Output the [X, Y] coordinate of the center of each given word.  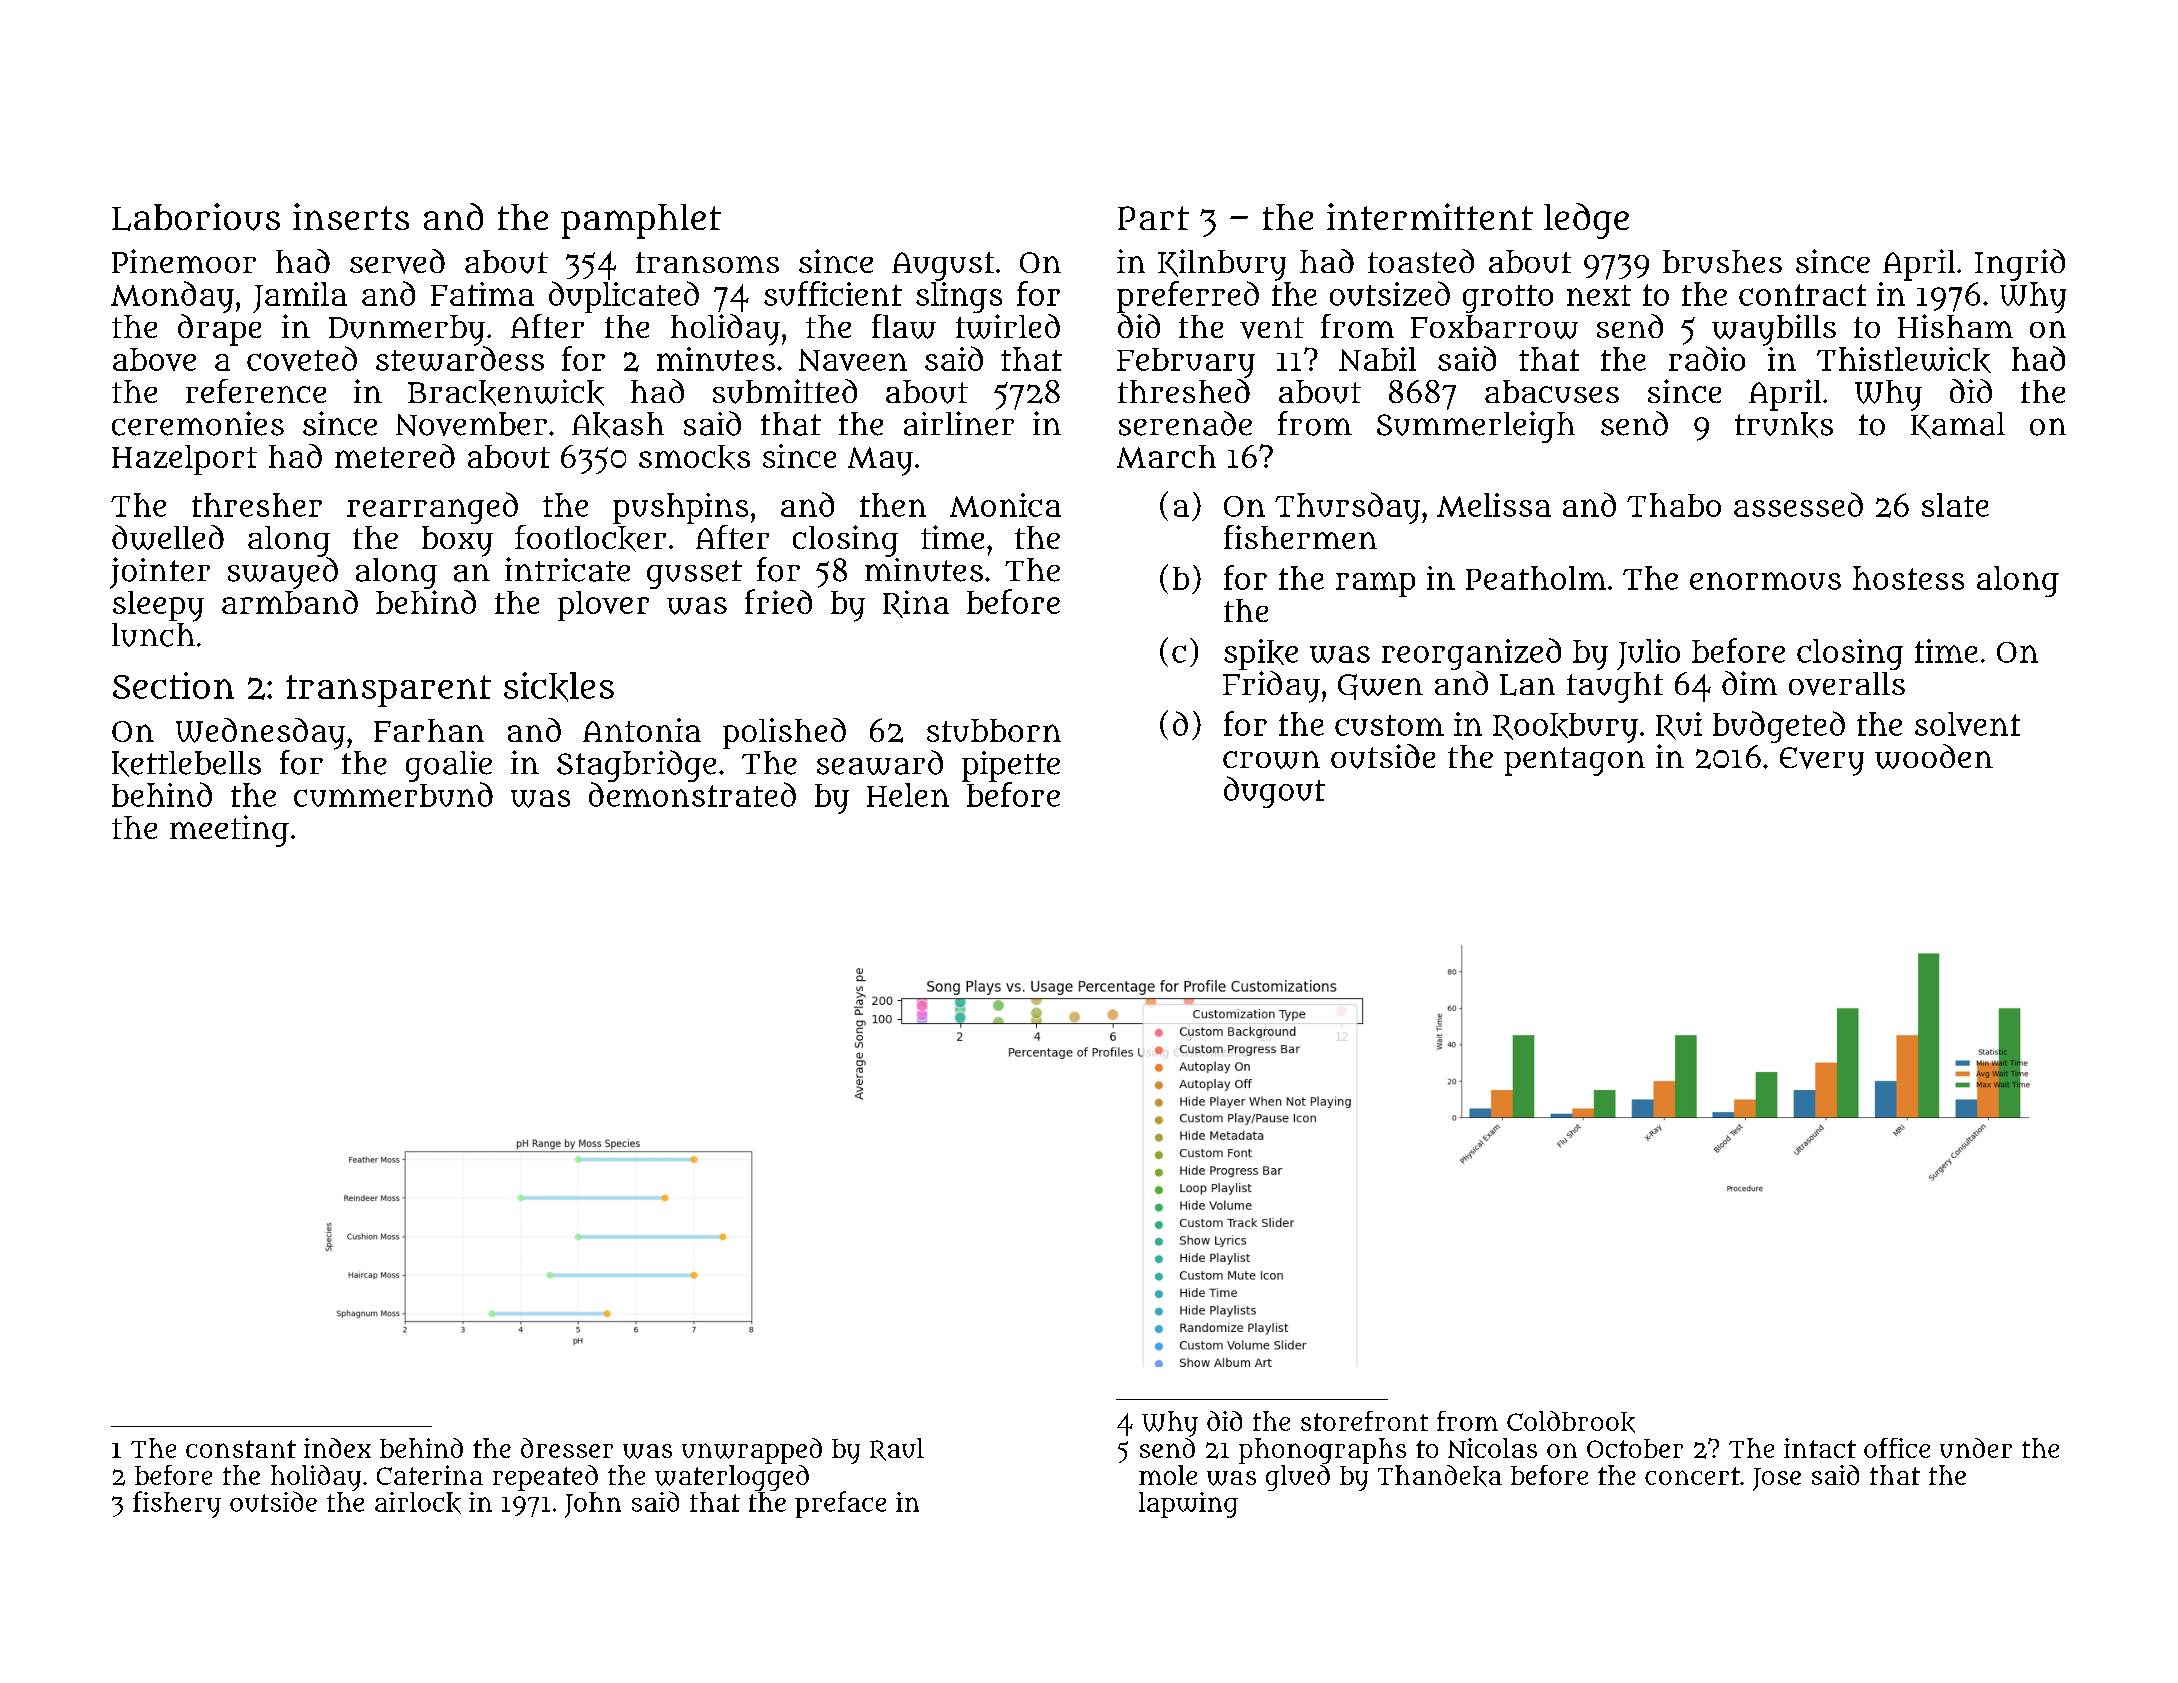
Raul [897, 1449]
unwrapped [752, 1451]
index [337, 1448]
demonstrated [692, 794]
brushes [1722, 262]
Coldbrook [1571, 1422]
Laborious [196, 217]
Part [1153, 218]
